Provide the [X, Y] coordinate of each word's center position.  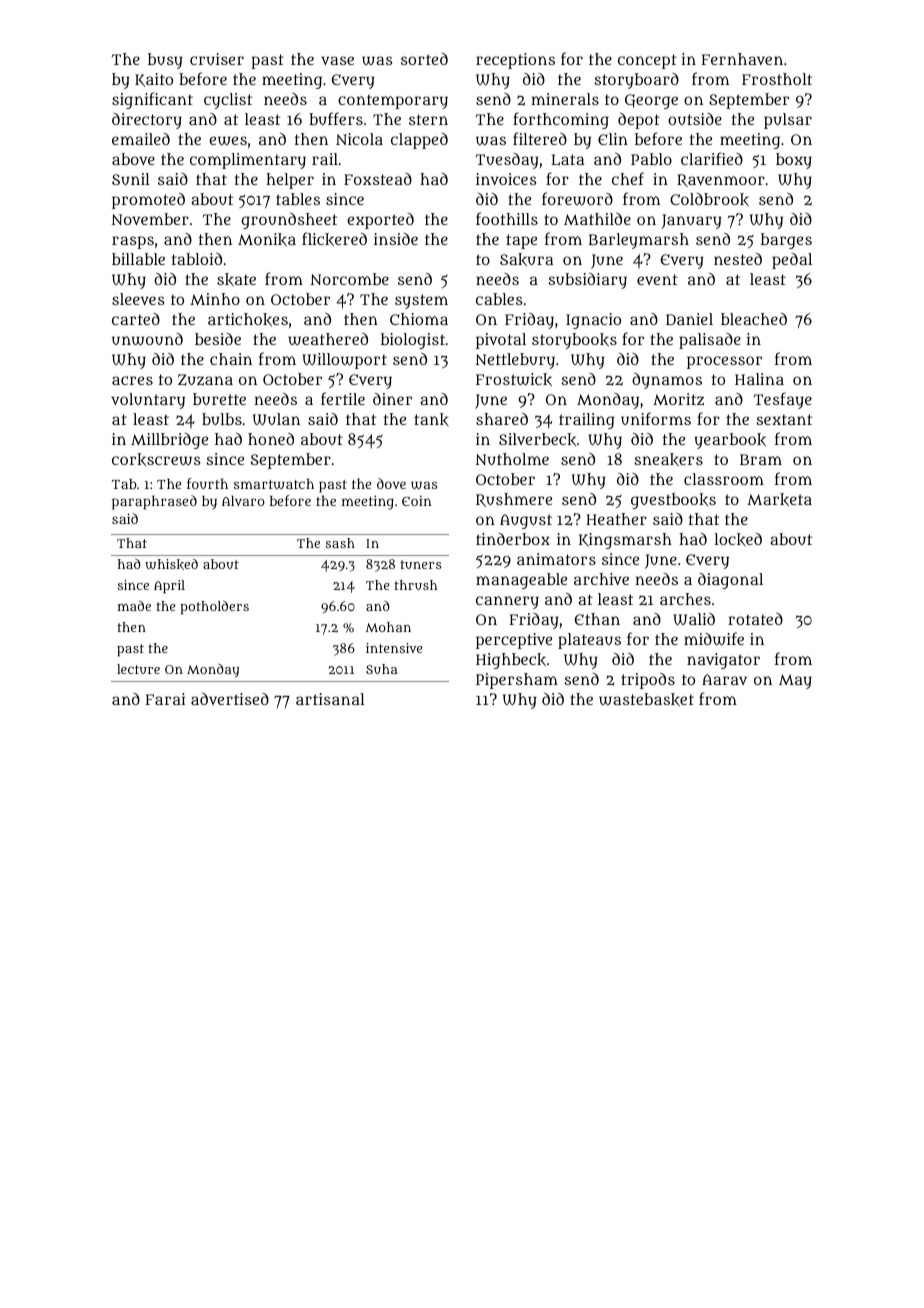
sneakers [668, 460]
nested [738, 259]
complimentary [248, 161]
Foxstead [378, 179]
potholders [214, 608]
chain [231, 359]
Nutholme [512, 459]
